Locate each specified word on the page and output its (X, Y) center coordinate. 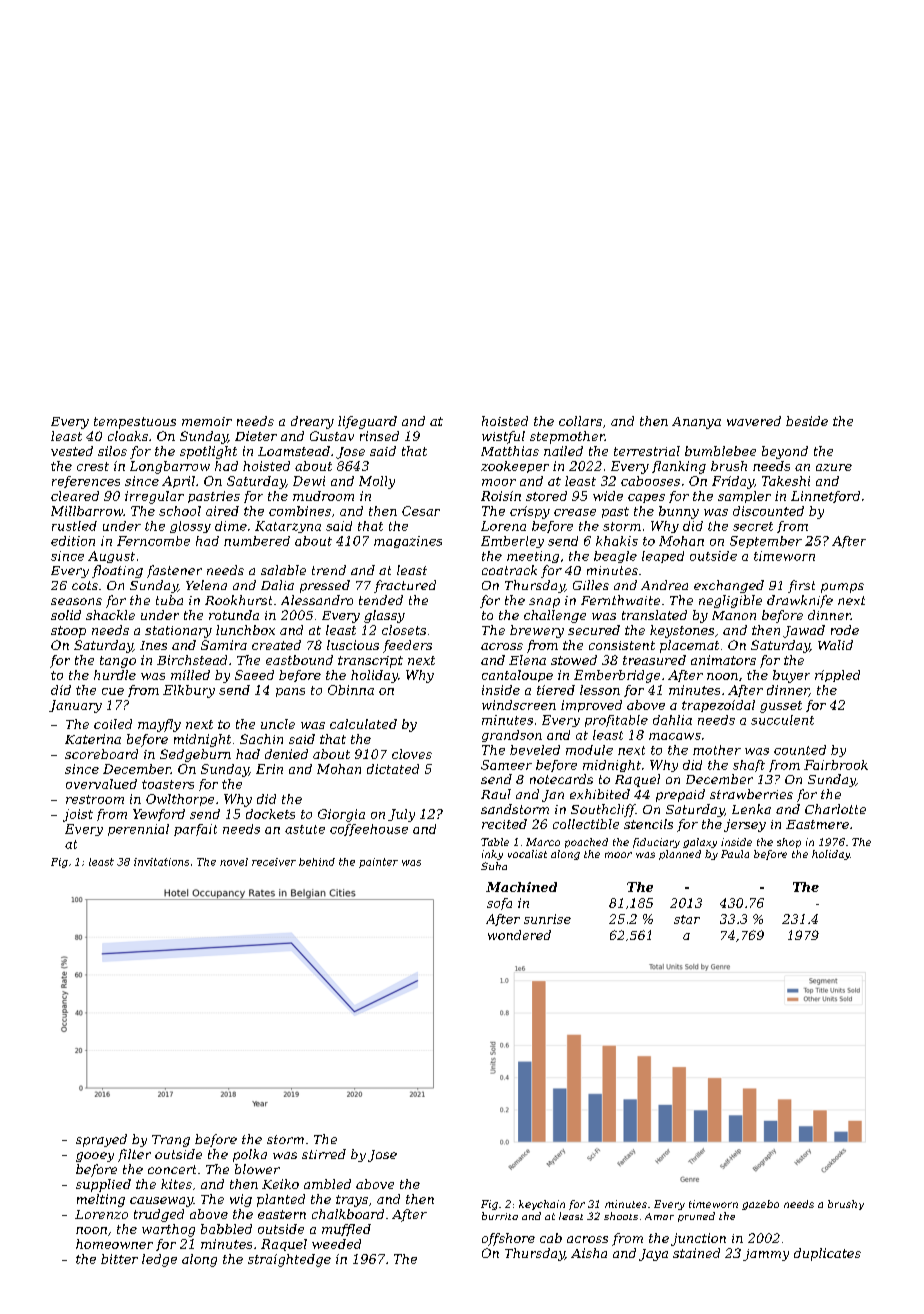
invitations (161, 862)
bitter (119, 1259)
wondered (519, 935)
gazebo (760, 1205)
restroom (95, 799)
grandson (512, 736)
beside (807, 421)
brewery (537, 631)
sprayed (101, 1140)
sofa (499, 904)
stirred (324, 1154)
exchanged (729, 586)
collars (580, 421)
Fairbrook (836, 765)
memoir (207, 421)
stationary (178, 632)
